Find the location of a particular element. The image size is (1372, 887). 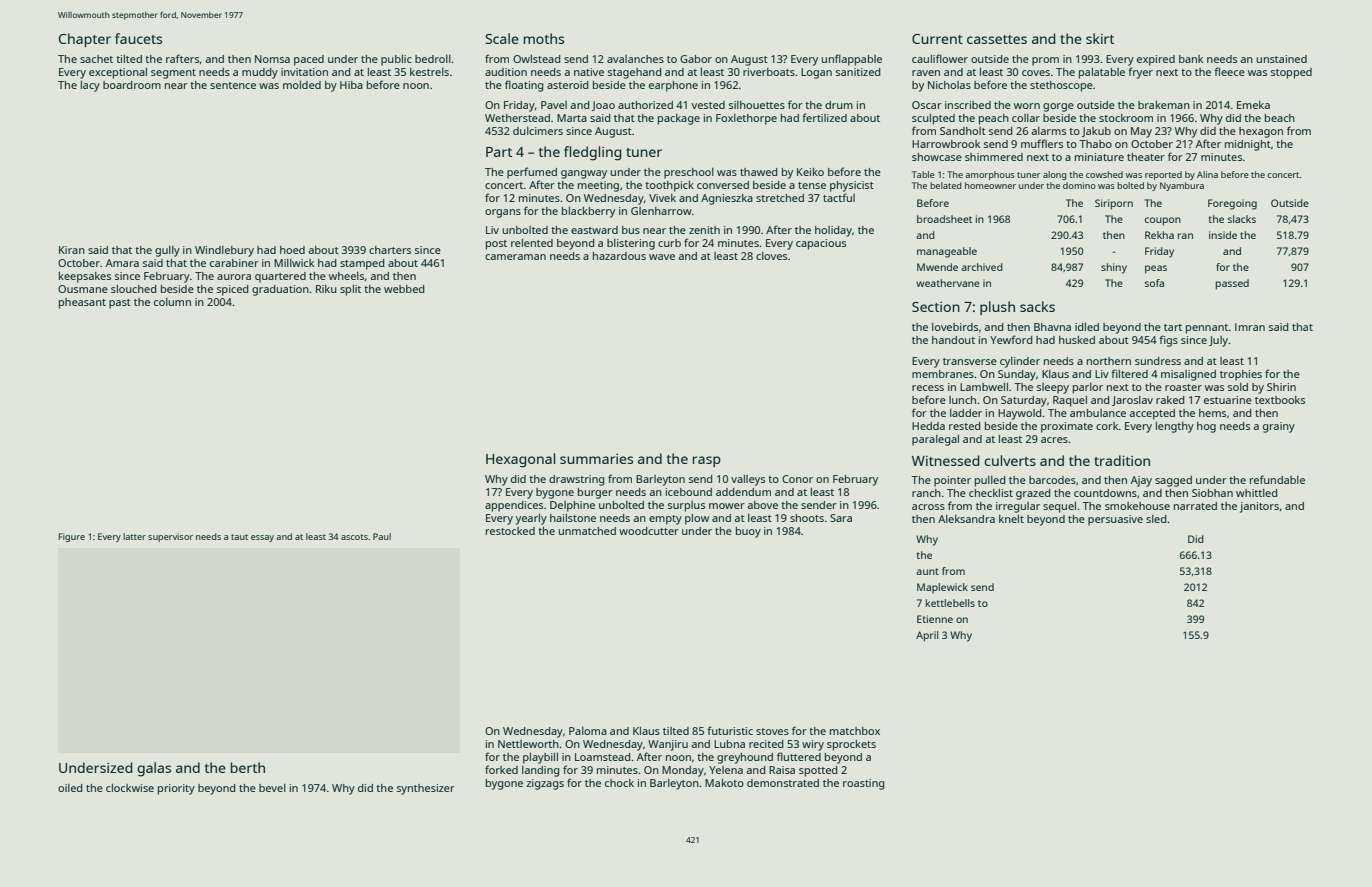

berth is located at coordinates (248, 767).
